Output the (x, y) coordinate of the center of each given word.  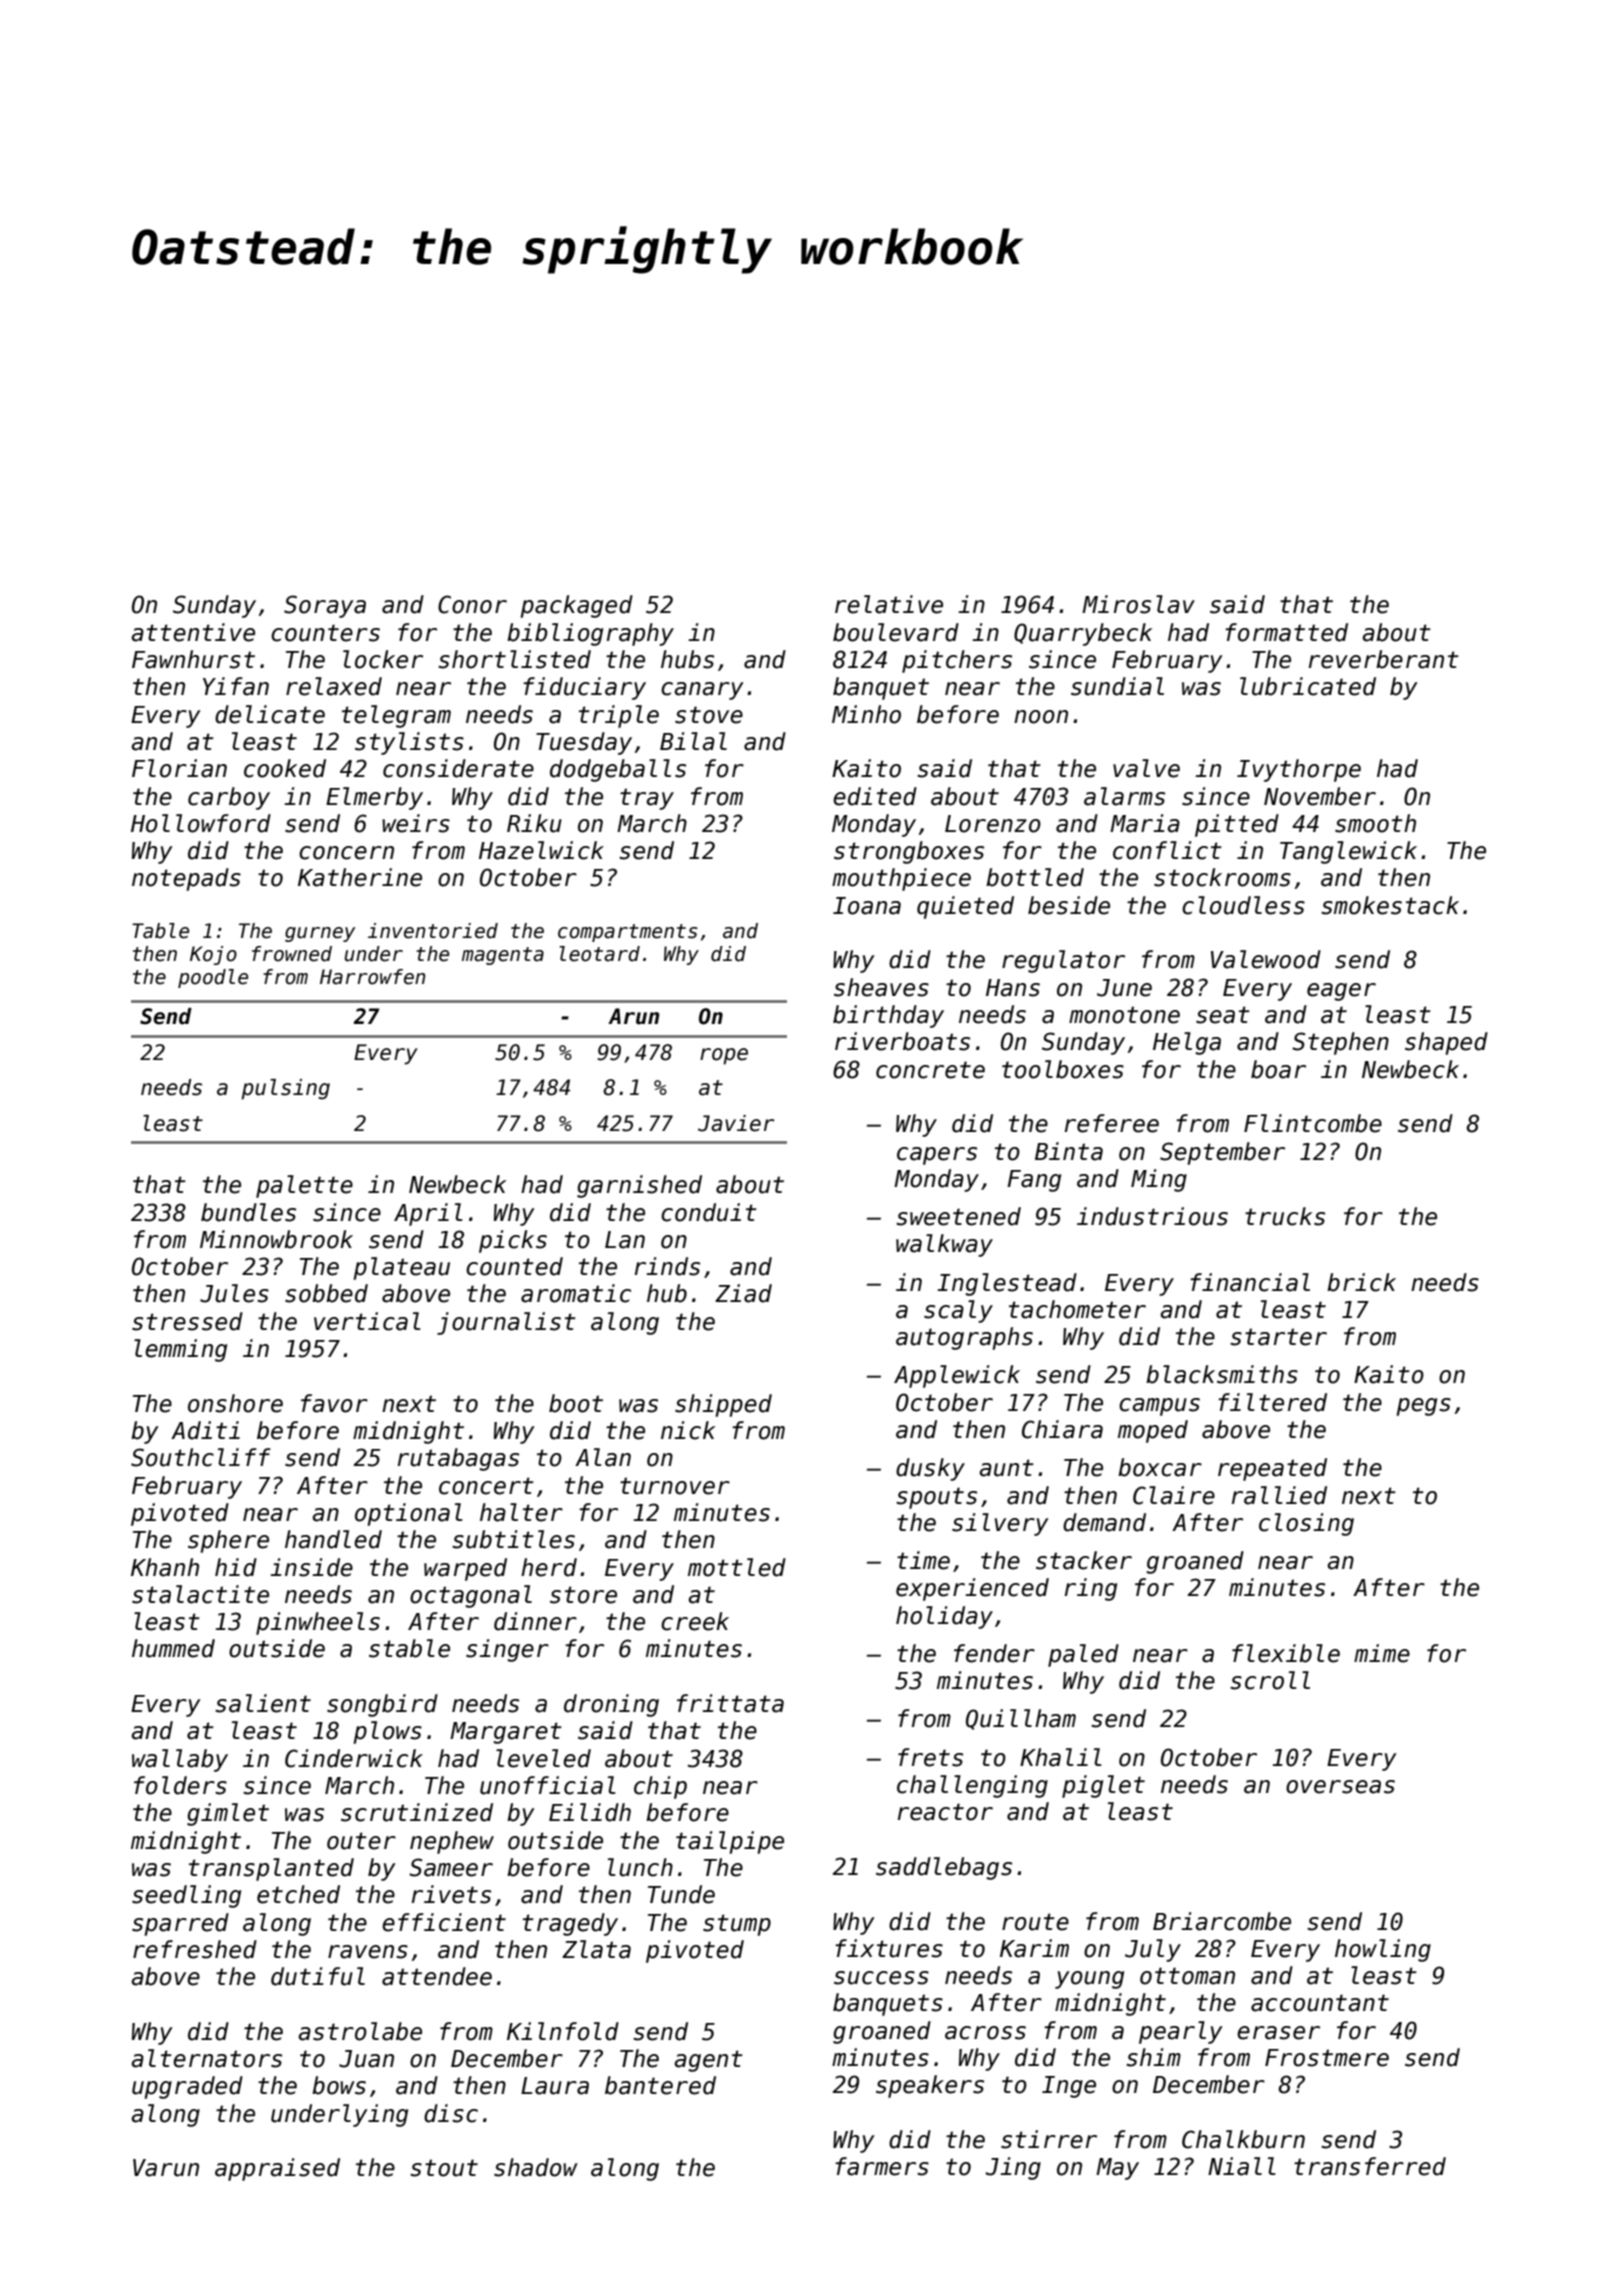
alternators (206, 2058)
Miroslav (1138, 604)
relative (889, 604)
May (1117, 2169)
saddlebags (944, 1868)
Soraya (325, 606)
